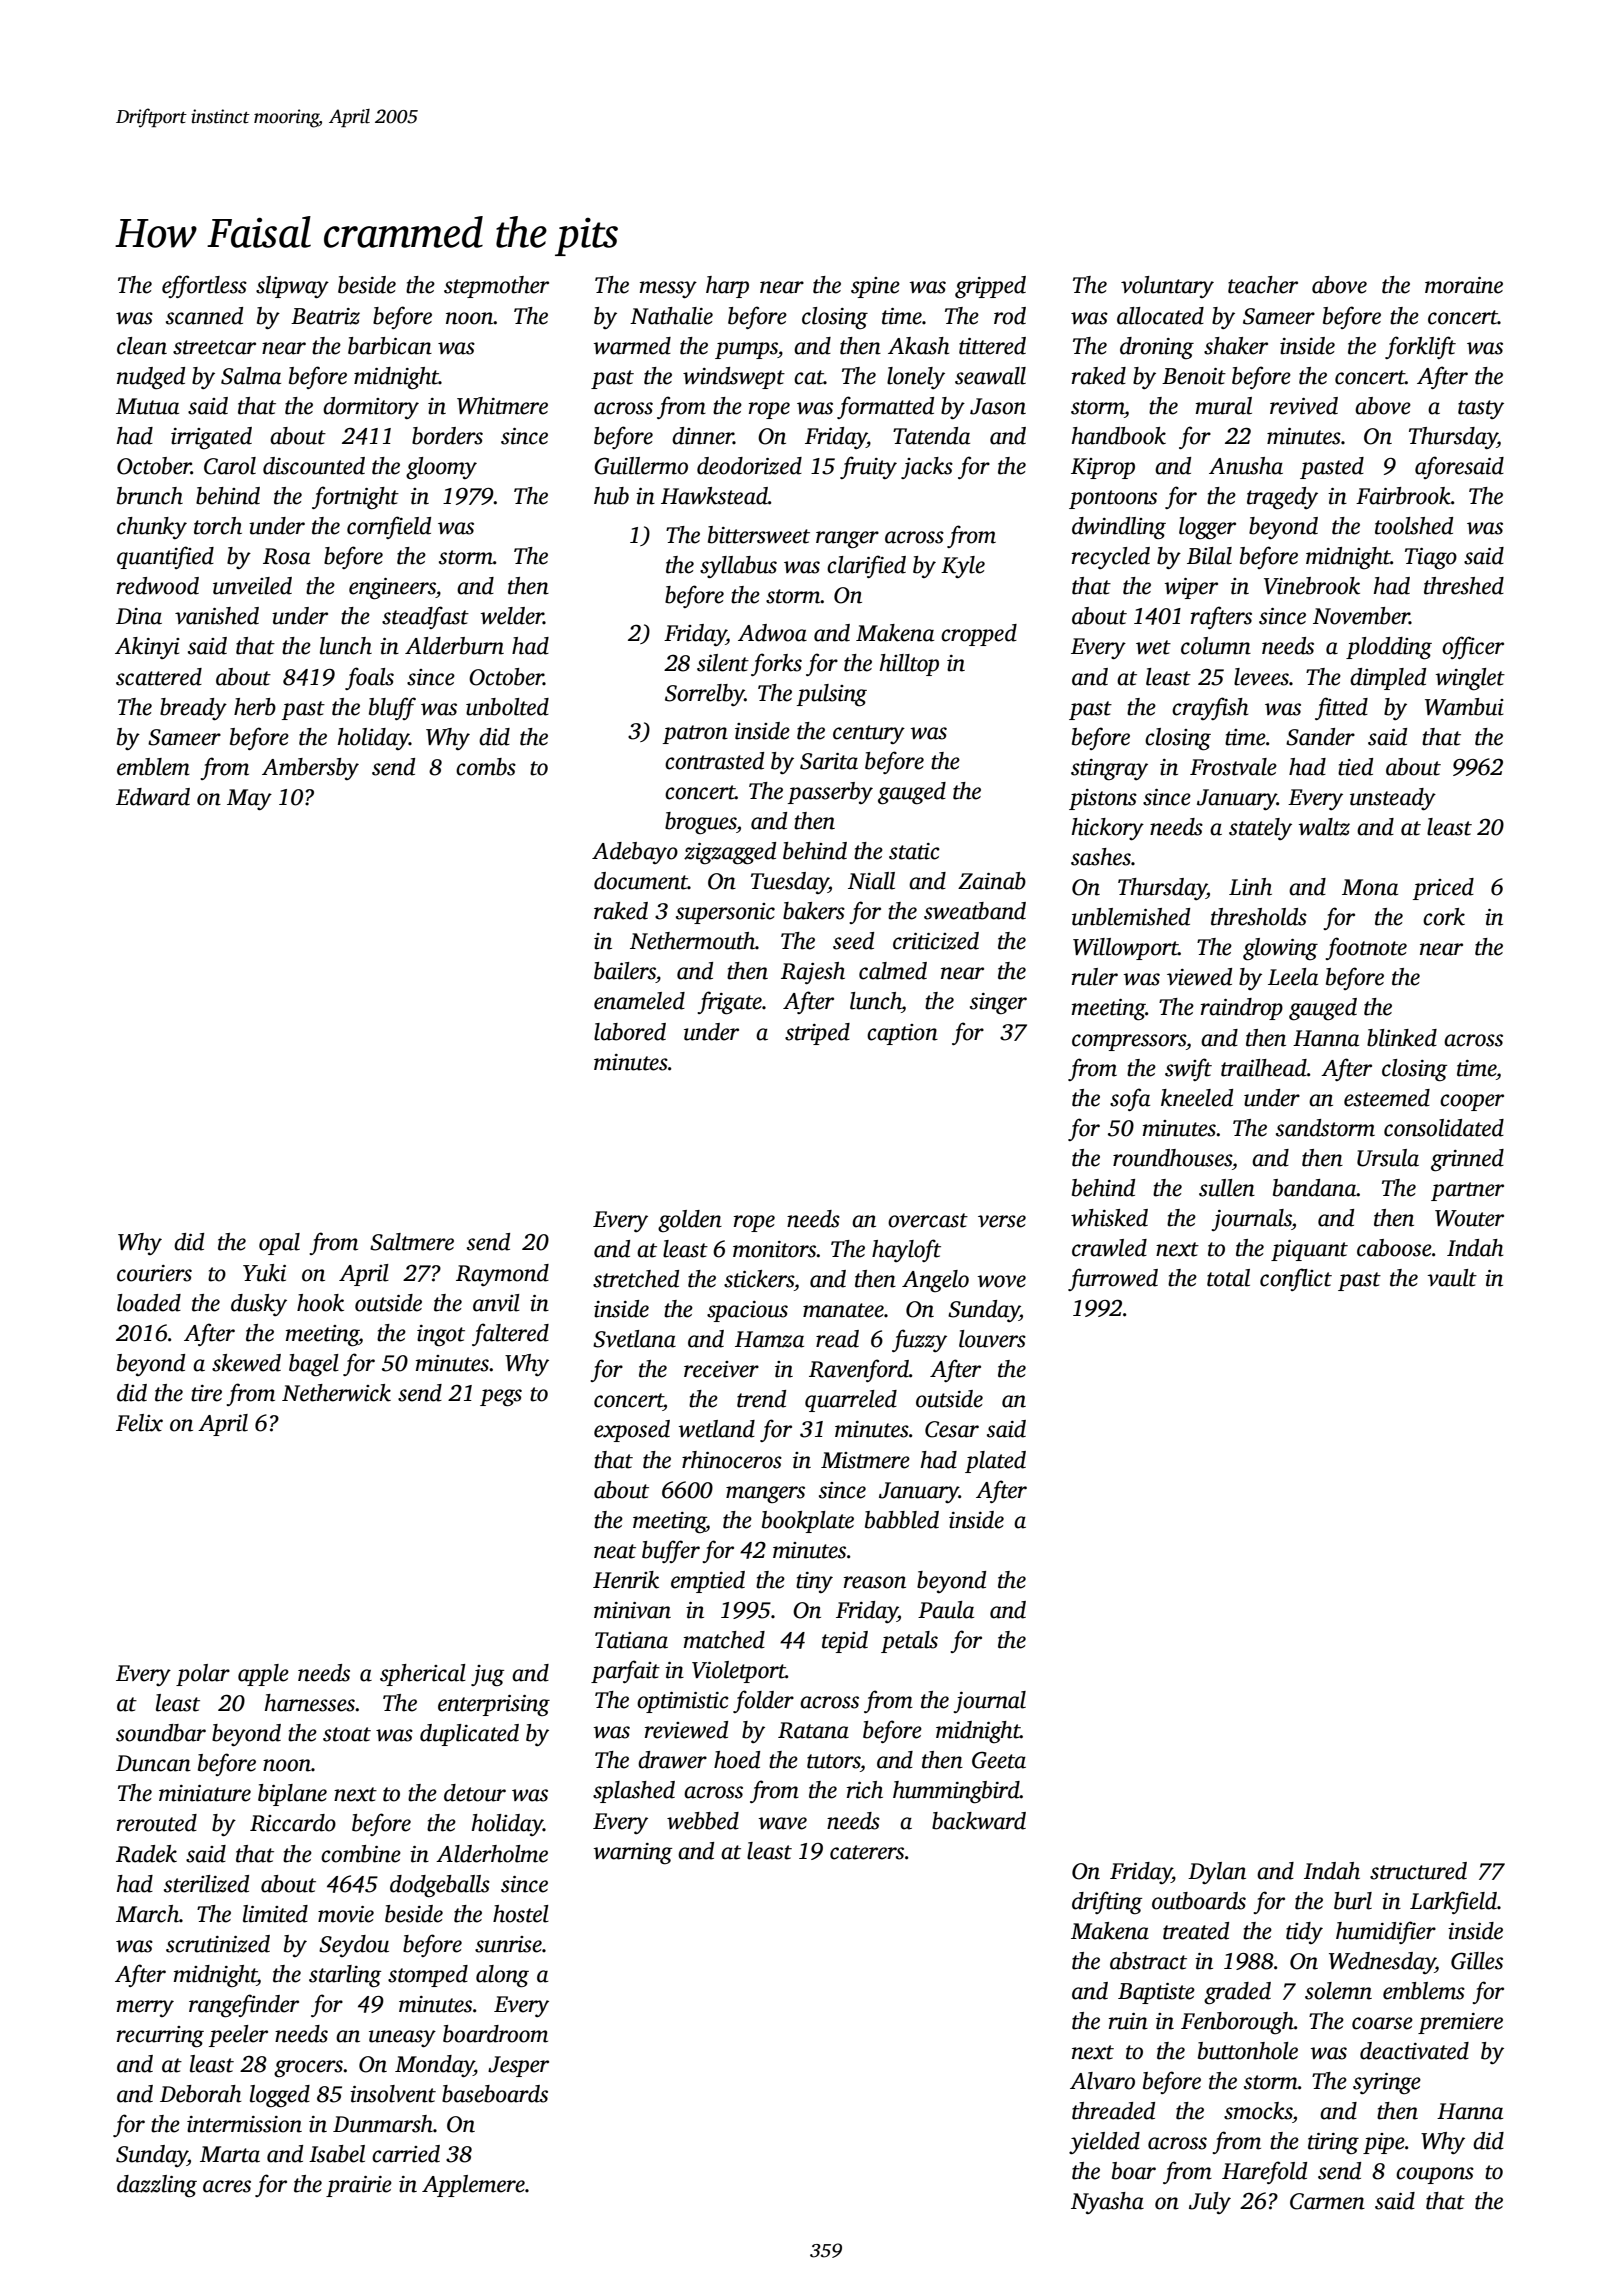  I want to click on sofa, so click(1130, 1099).
